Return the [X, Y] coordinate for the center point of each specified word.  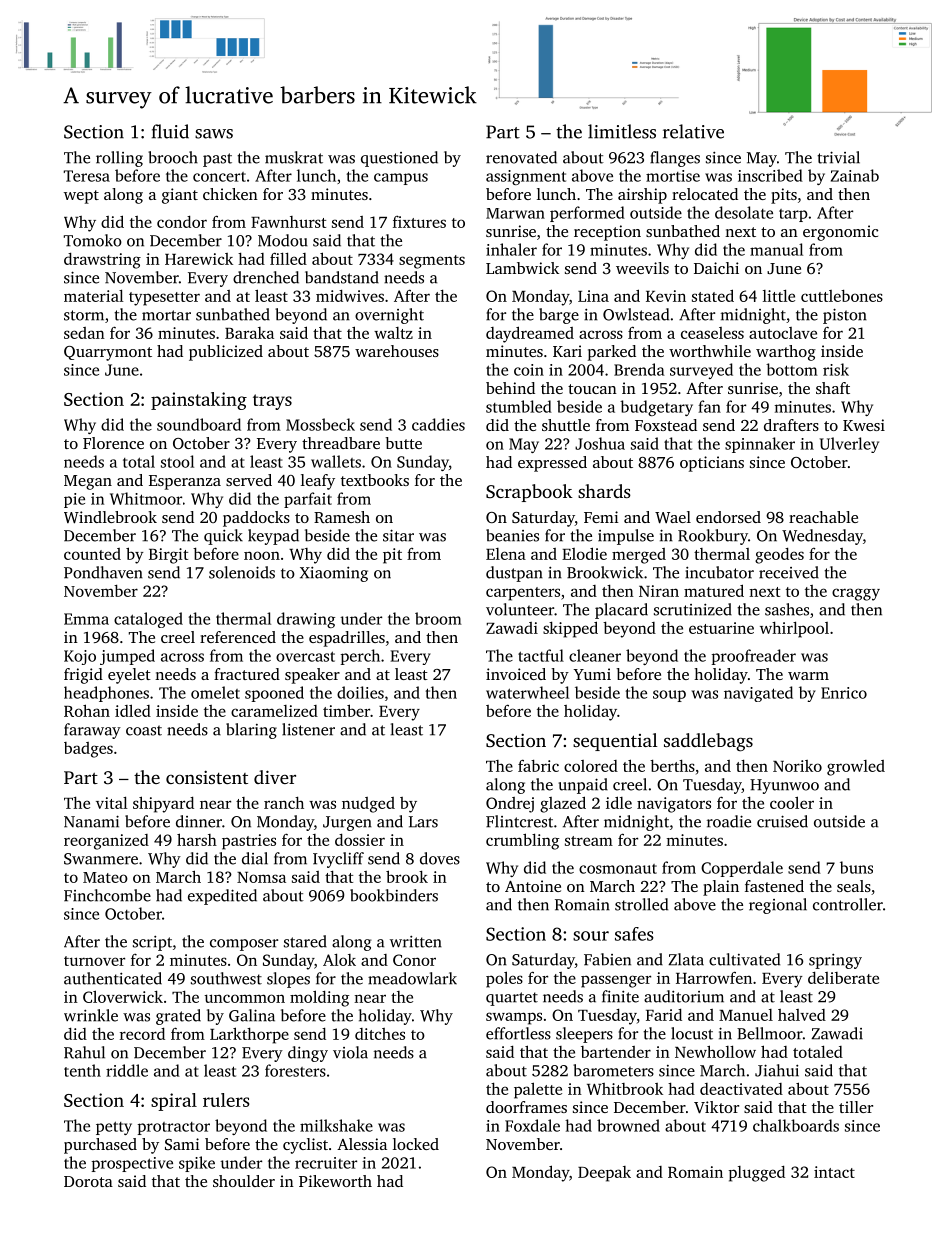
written [416, 942]
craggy [856, 594]
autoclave [783, 333]
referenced [238, 637]
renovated [521, 157]
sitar [398, 535]
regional [778, 906]
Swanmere [101, 859]
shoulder [244, 1181]
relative [693, 131]
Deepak [604, 1174]
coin [529, 370]
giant [180, 196]
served [249, 480]
